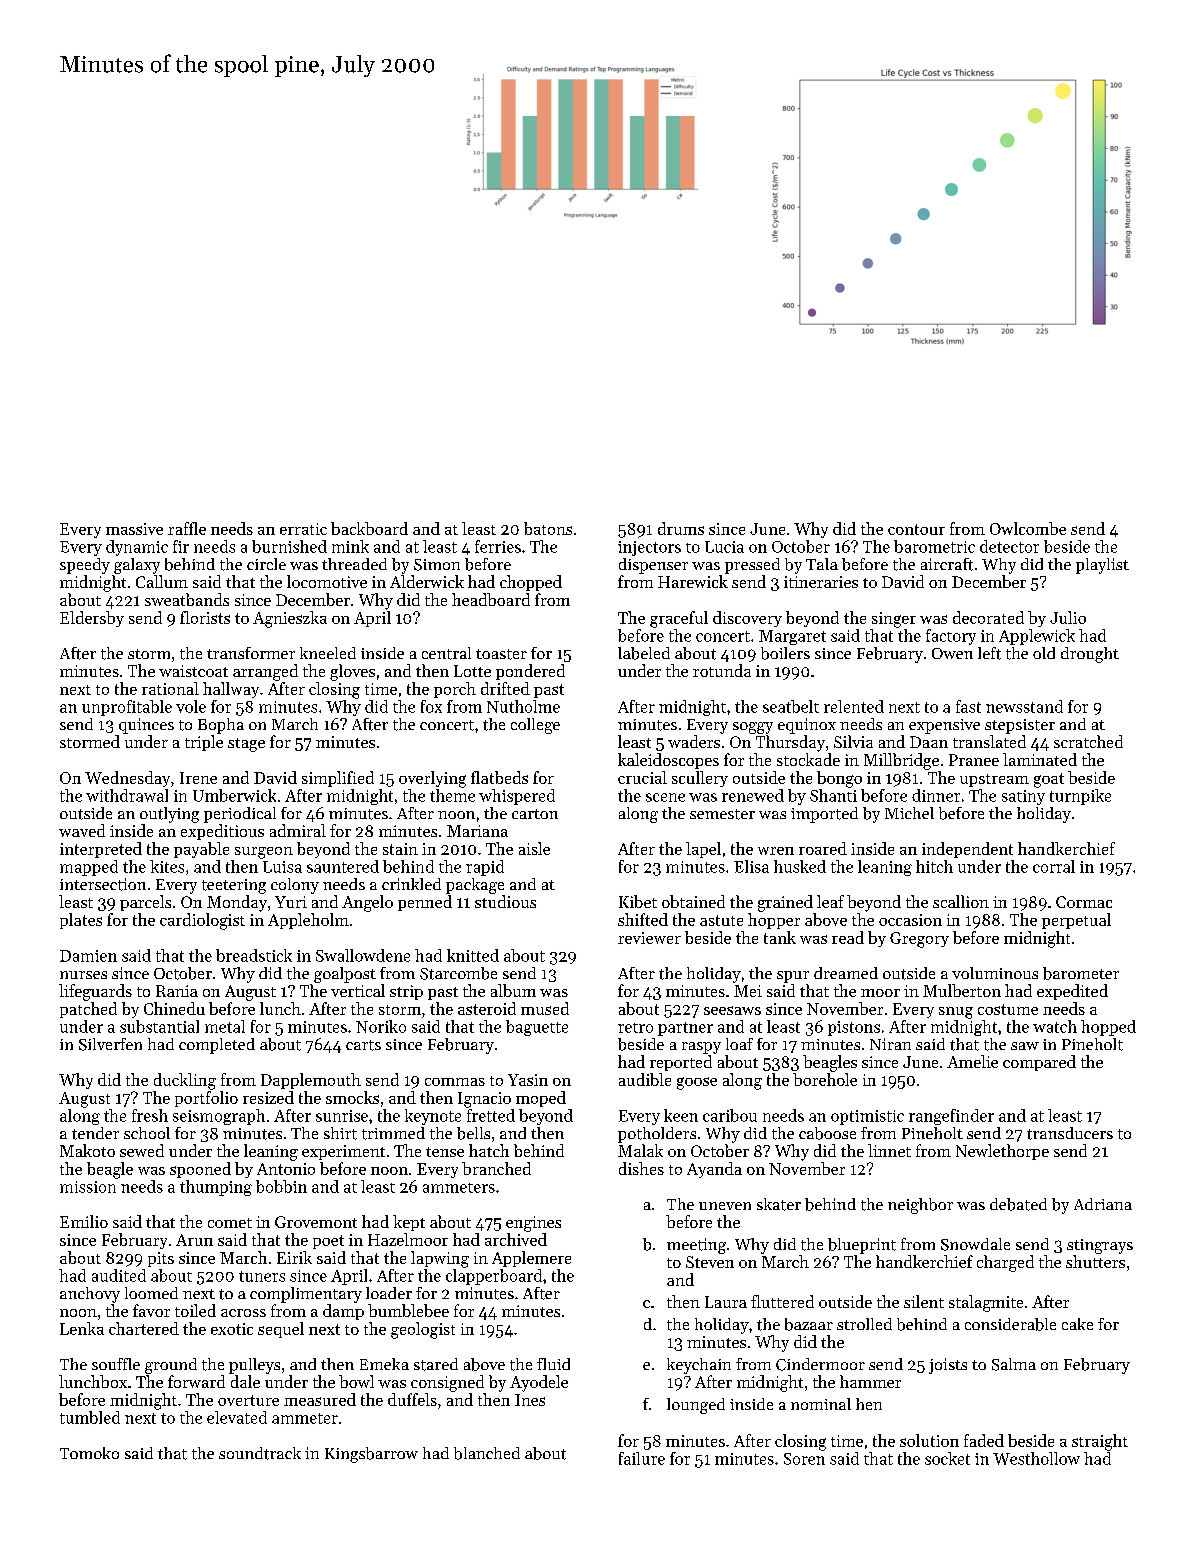 The height and width of the screenshot is (1548, 1196). I want to click on Kingsbarrow, so click(371, 1455).
